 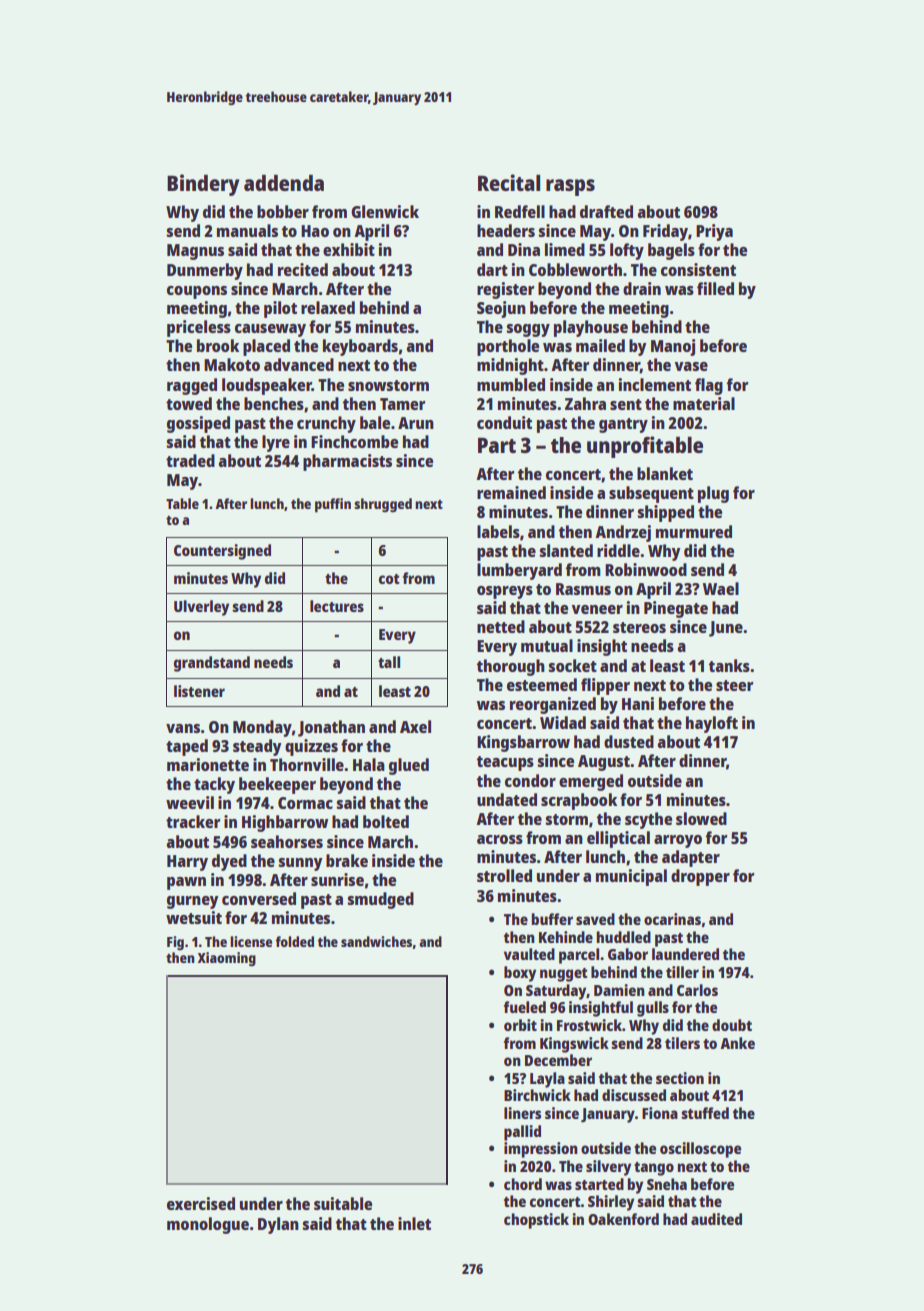 I want to click on Recital, so click(x=509, y=182).
